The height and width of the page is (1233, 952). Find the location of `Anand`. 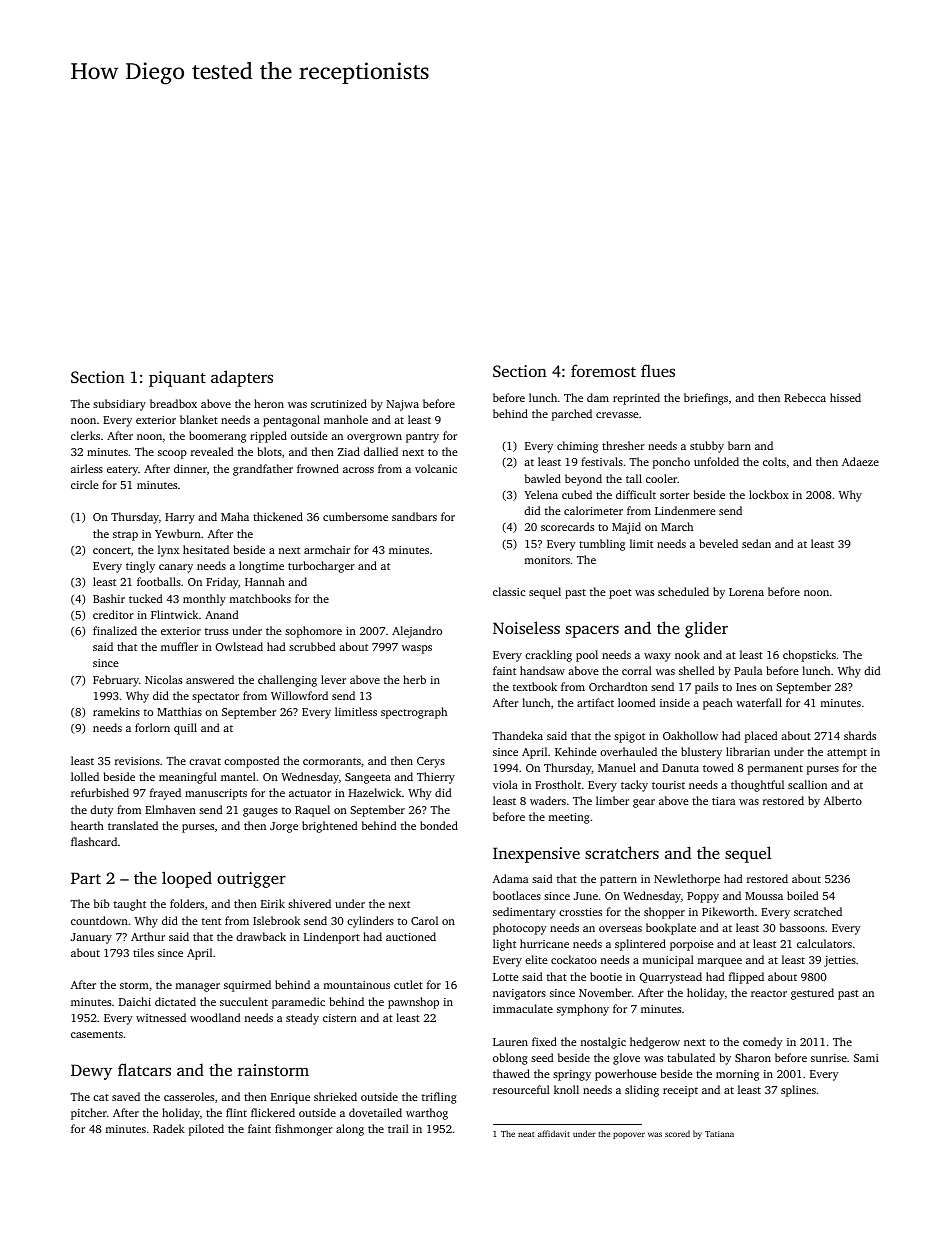

Anand is located at coordinates (221, 614).
